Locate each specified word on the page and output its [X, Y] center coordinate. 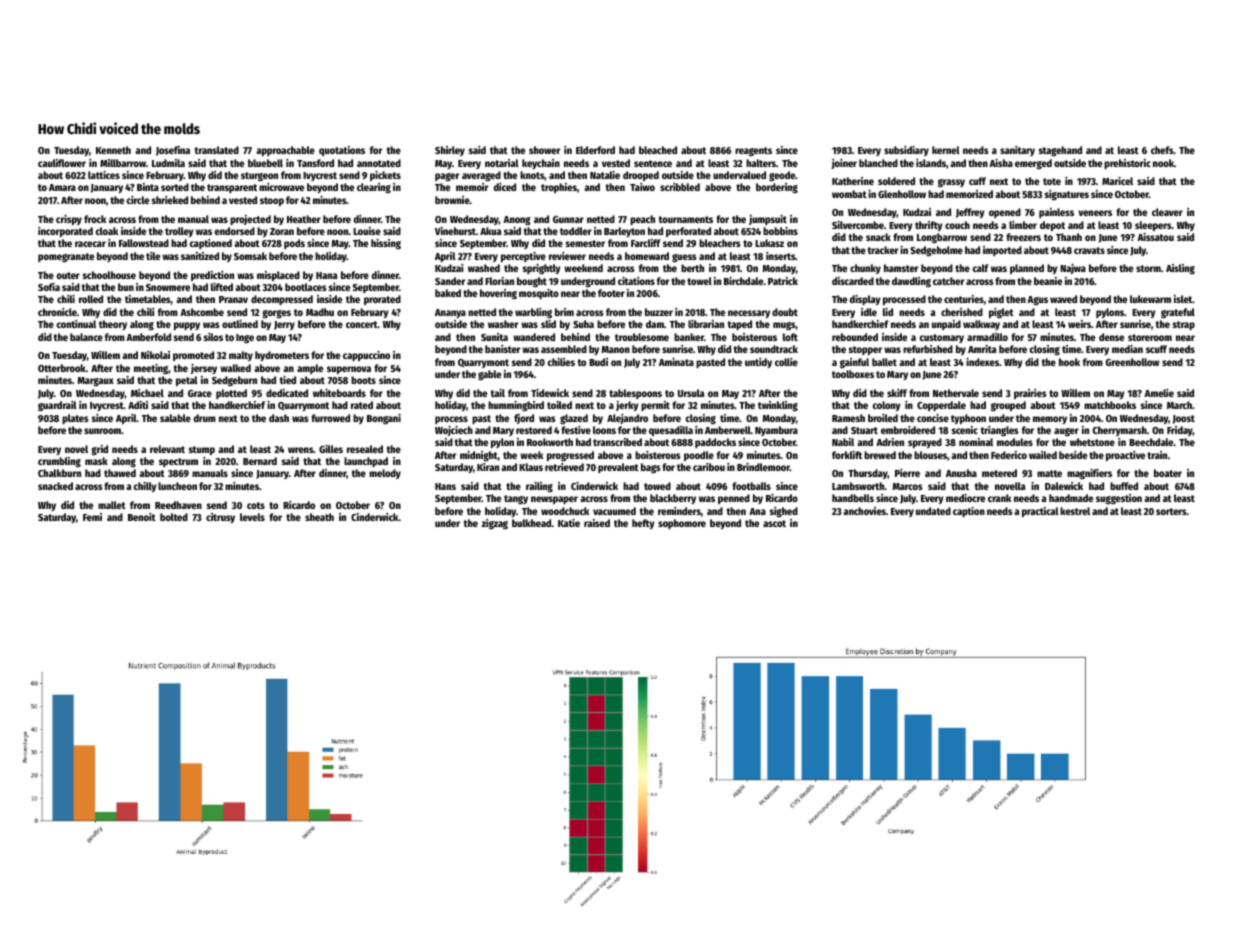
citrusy [220, 518]
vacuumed [614, 511]
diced [505, 187]
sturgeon [259, 176]
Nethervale [956, 393]
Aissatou [1155, 237]
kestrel [1075, 511]
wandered [534, 337]
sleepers [1153, 226]
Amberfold [148, 337]
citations [636, 281]
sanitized [200, 256]
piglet [1001, 313]
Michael [147, 393]
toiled [559, 405]
